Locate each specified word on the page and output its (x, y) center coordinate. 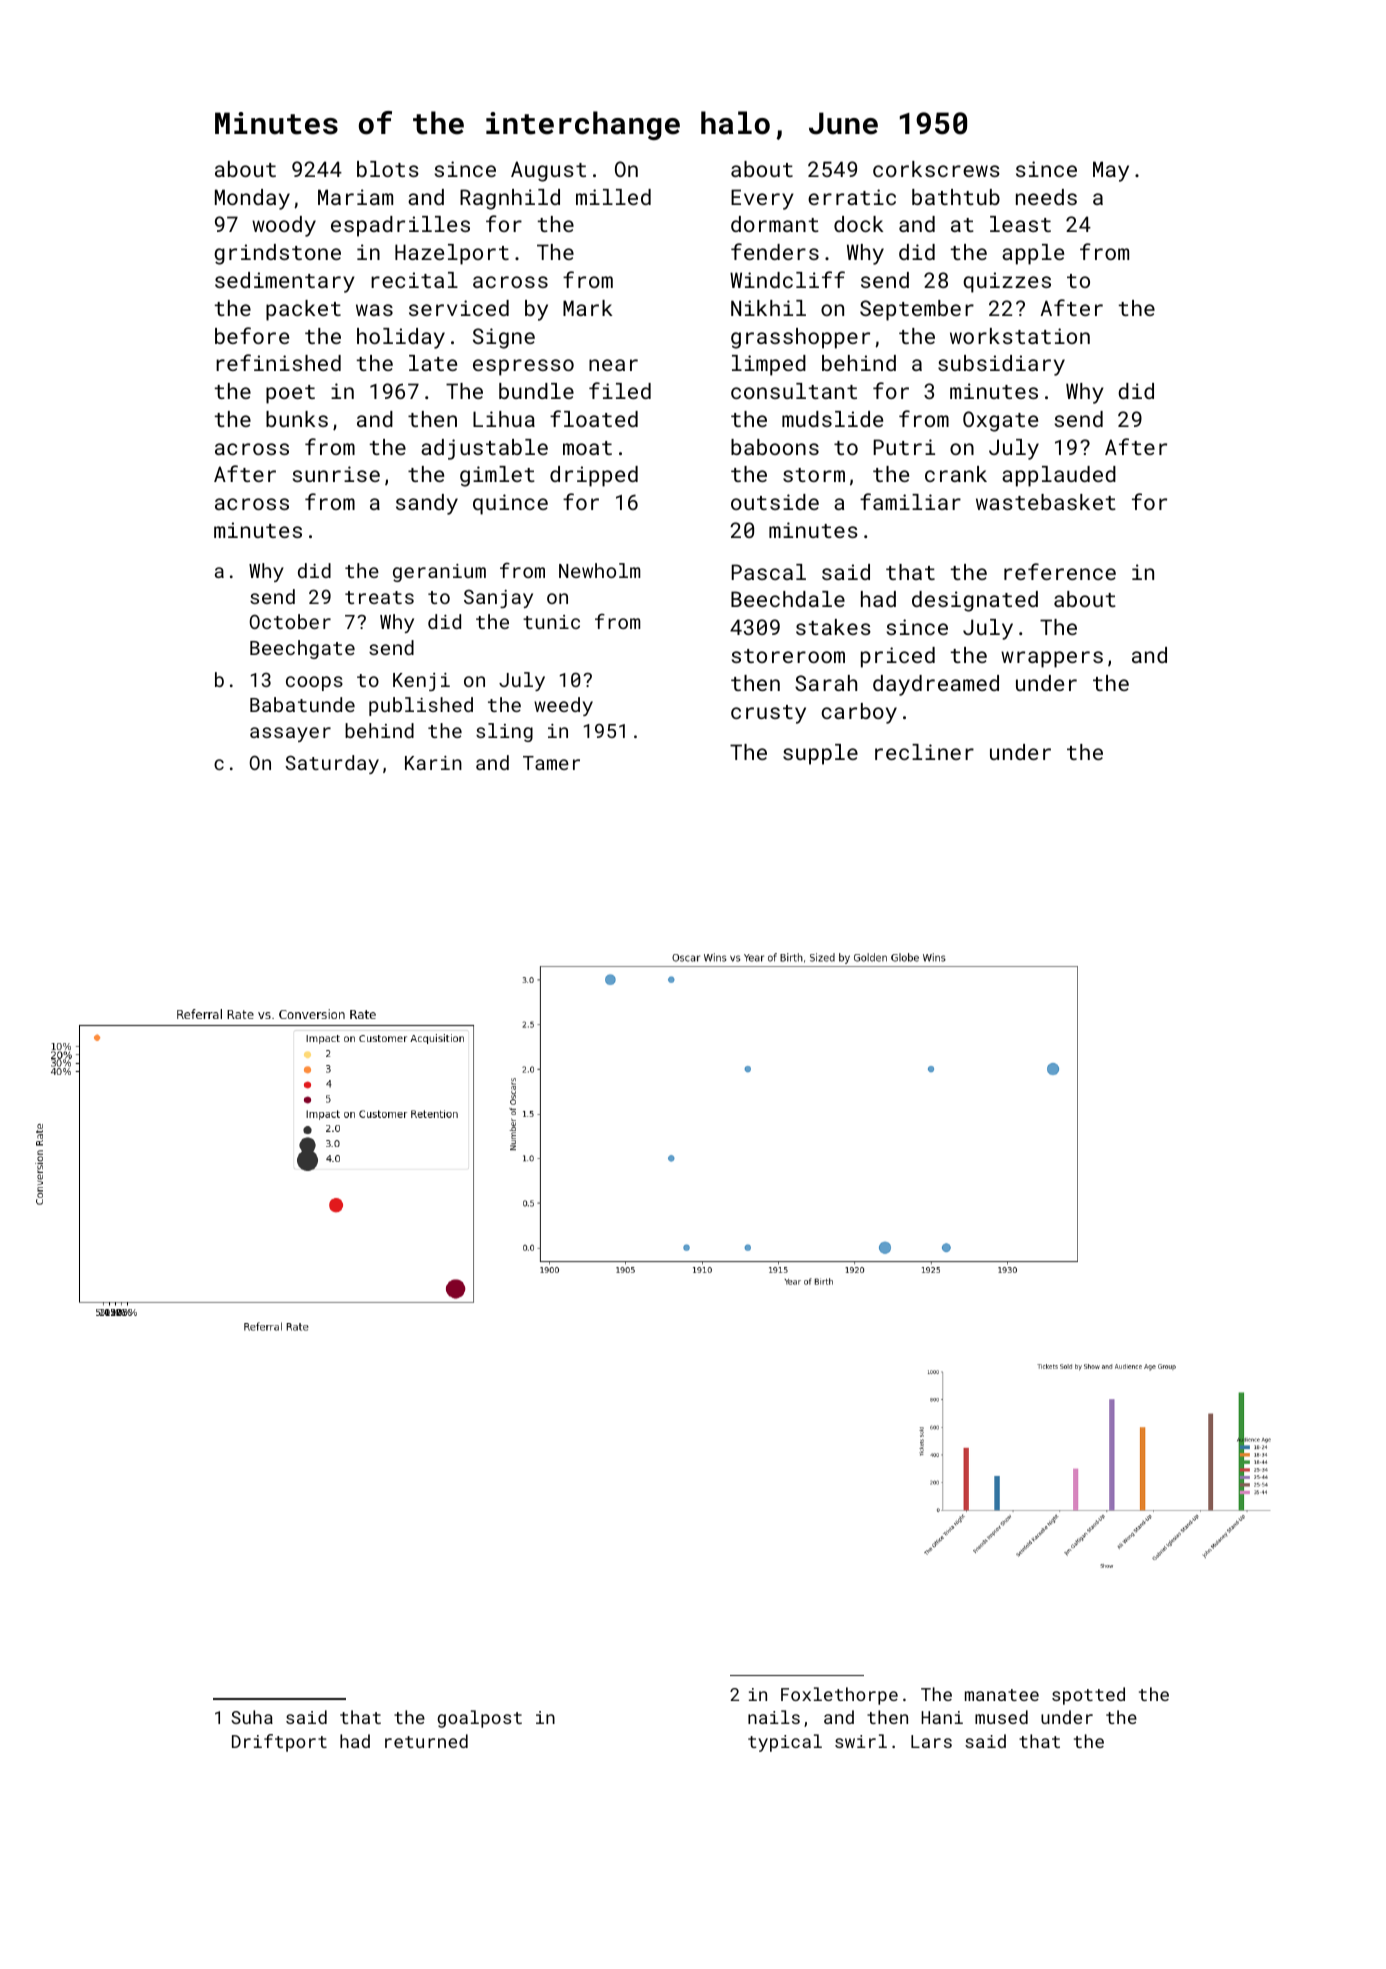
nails (774, 1717)
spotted (1088, 1696)
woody (284, 226)
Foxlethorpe (839, 1696)
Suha (252, 1717)
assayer (290, 734)
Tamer (551, 763)
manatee (1002, 1695)
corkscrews (936, 169)
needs (1046, 197)
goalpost (479, 1719)
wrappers (1052, 659)
